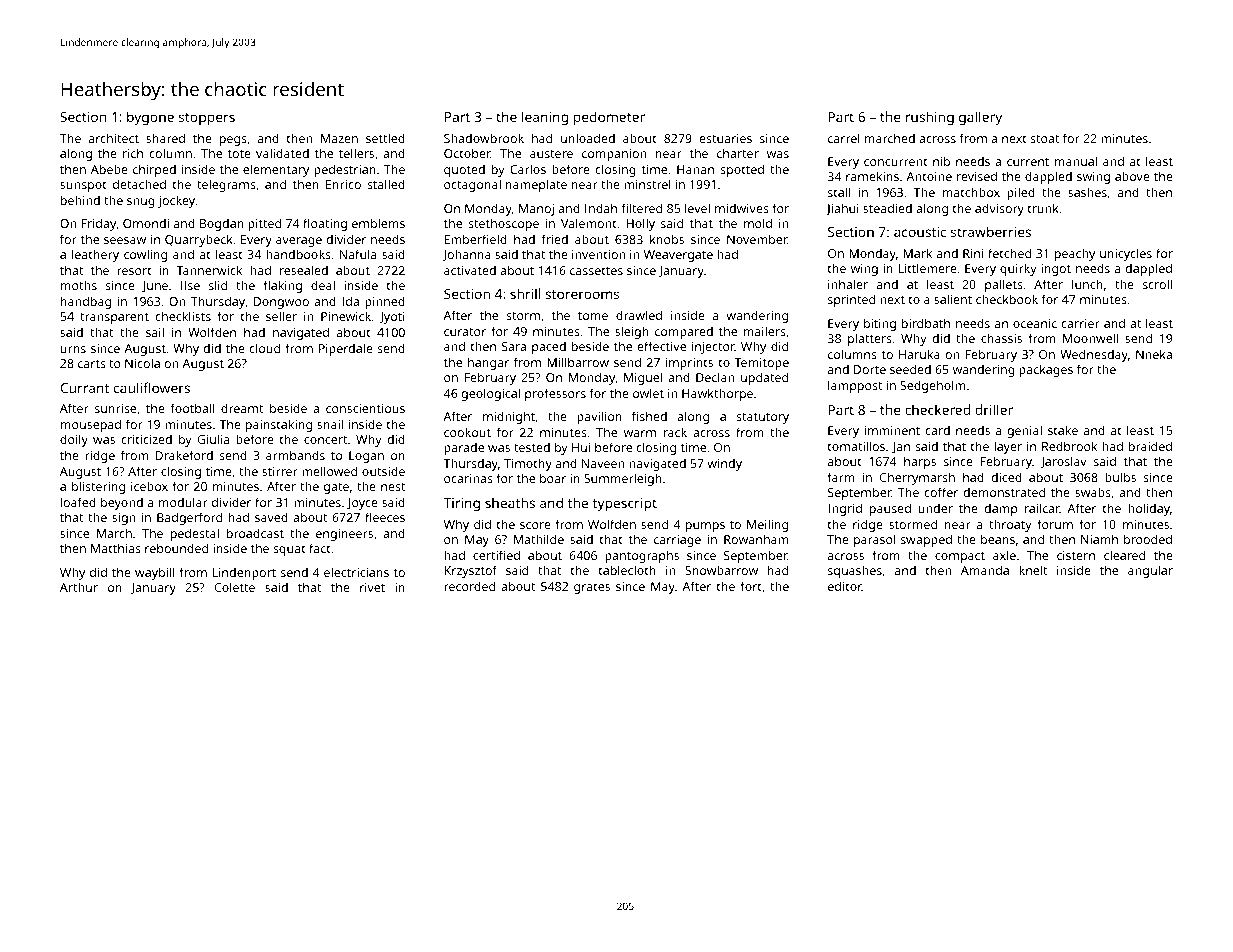 This screenshot has width=1233, height=952. What do you see at coordinates (1126, 254) in the screenshot?
I see `unicycles` at bounding box center [1126, 254].
